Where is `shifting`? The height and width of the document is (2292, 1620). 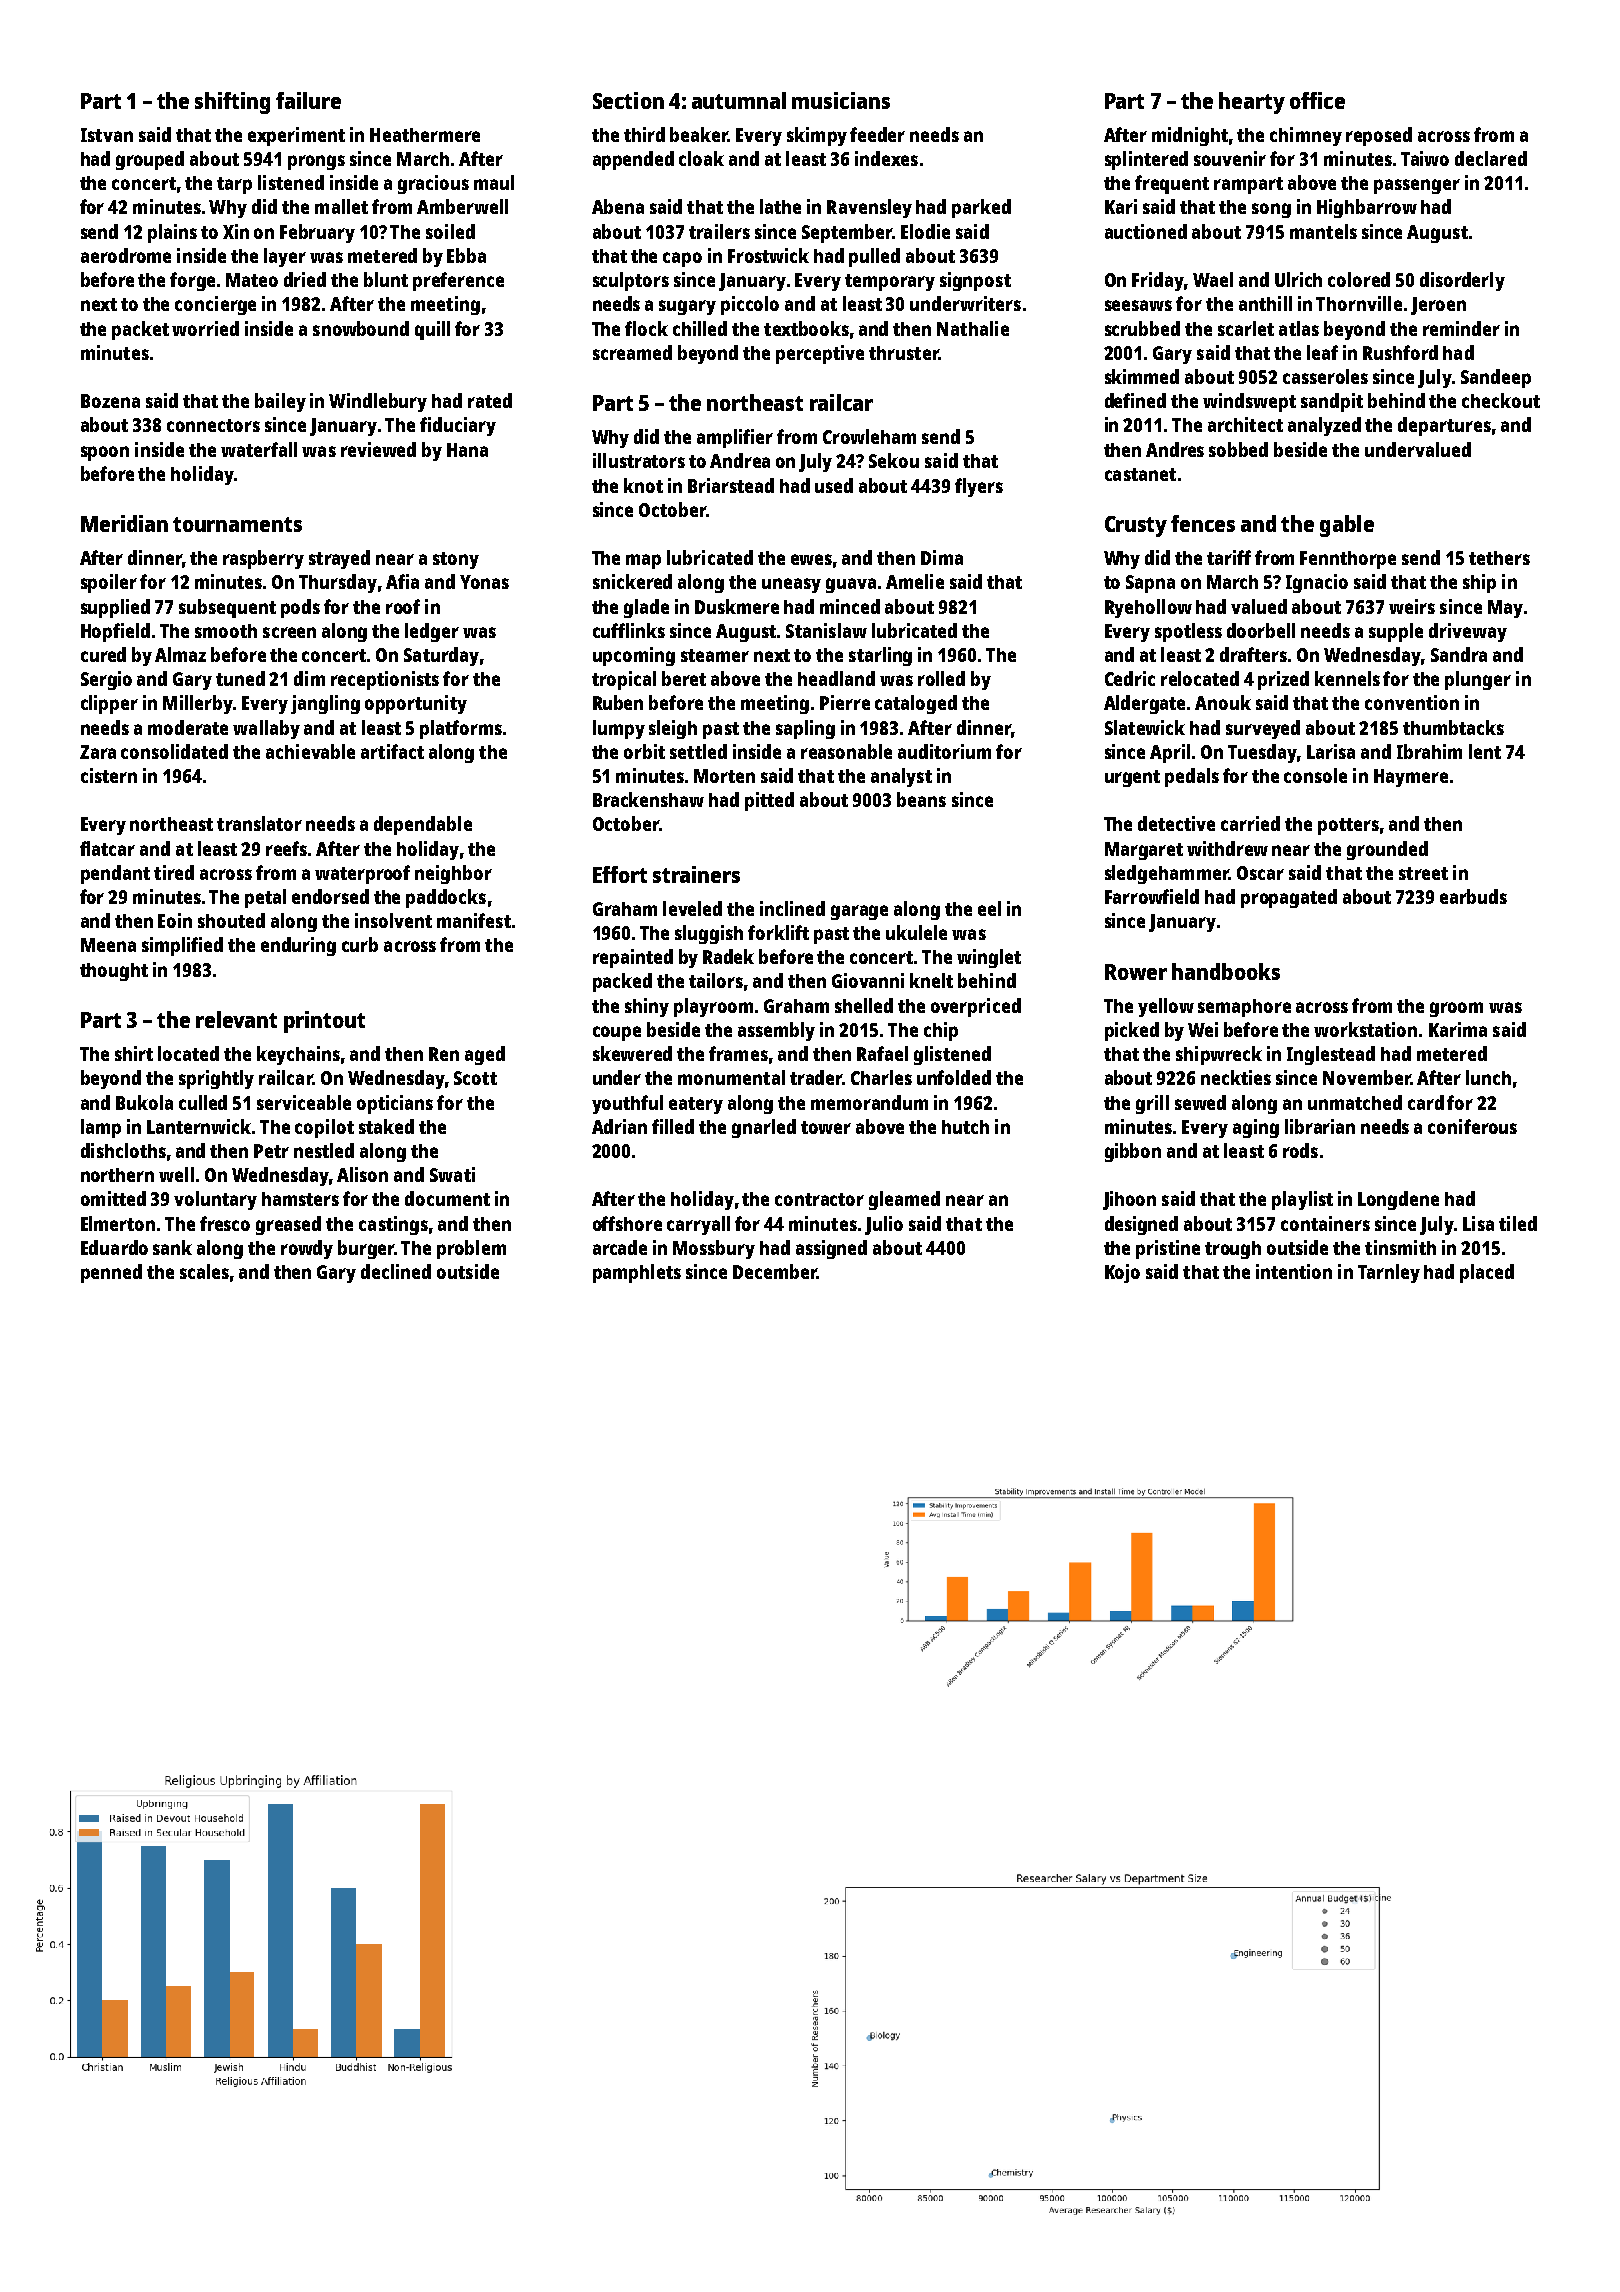
shifting is located at coordinates (232, 103).
